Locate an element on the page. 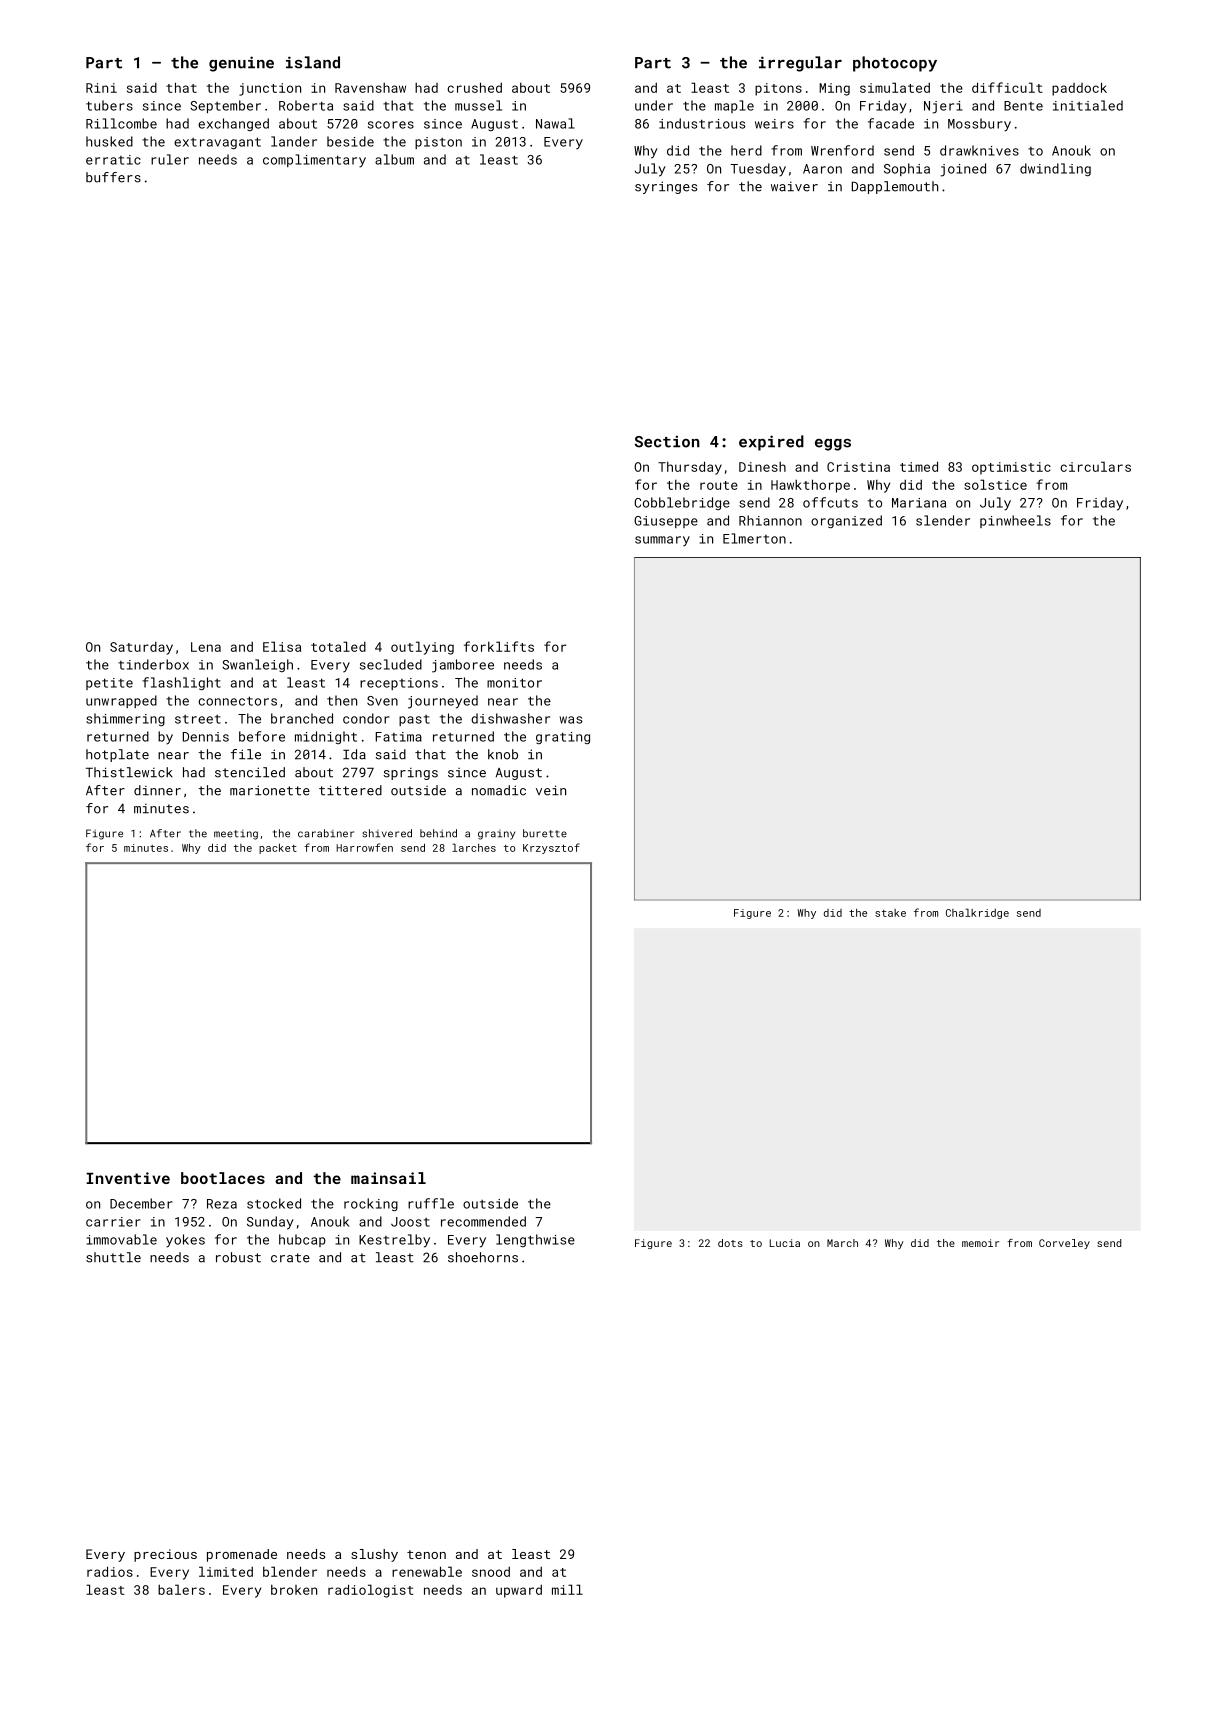 Image resolution: width=1226 pixels, height=1734 pixels. stocked is located at coordinates (274, 1203).
